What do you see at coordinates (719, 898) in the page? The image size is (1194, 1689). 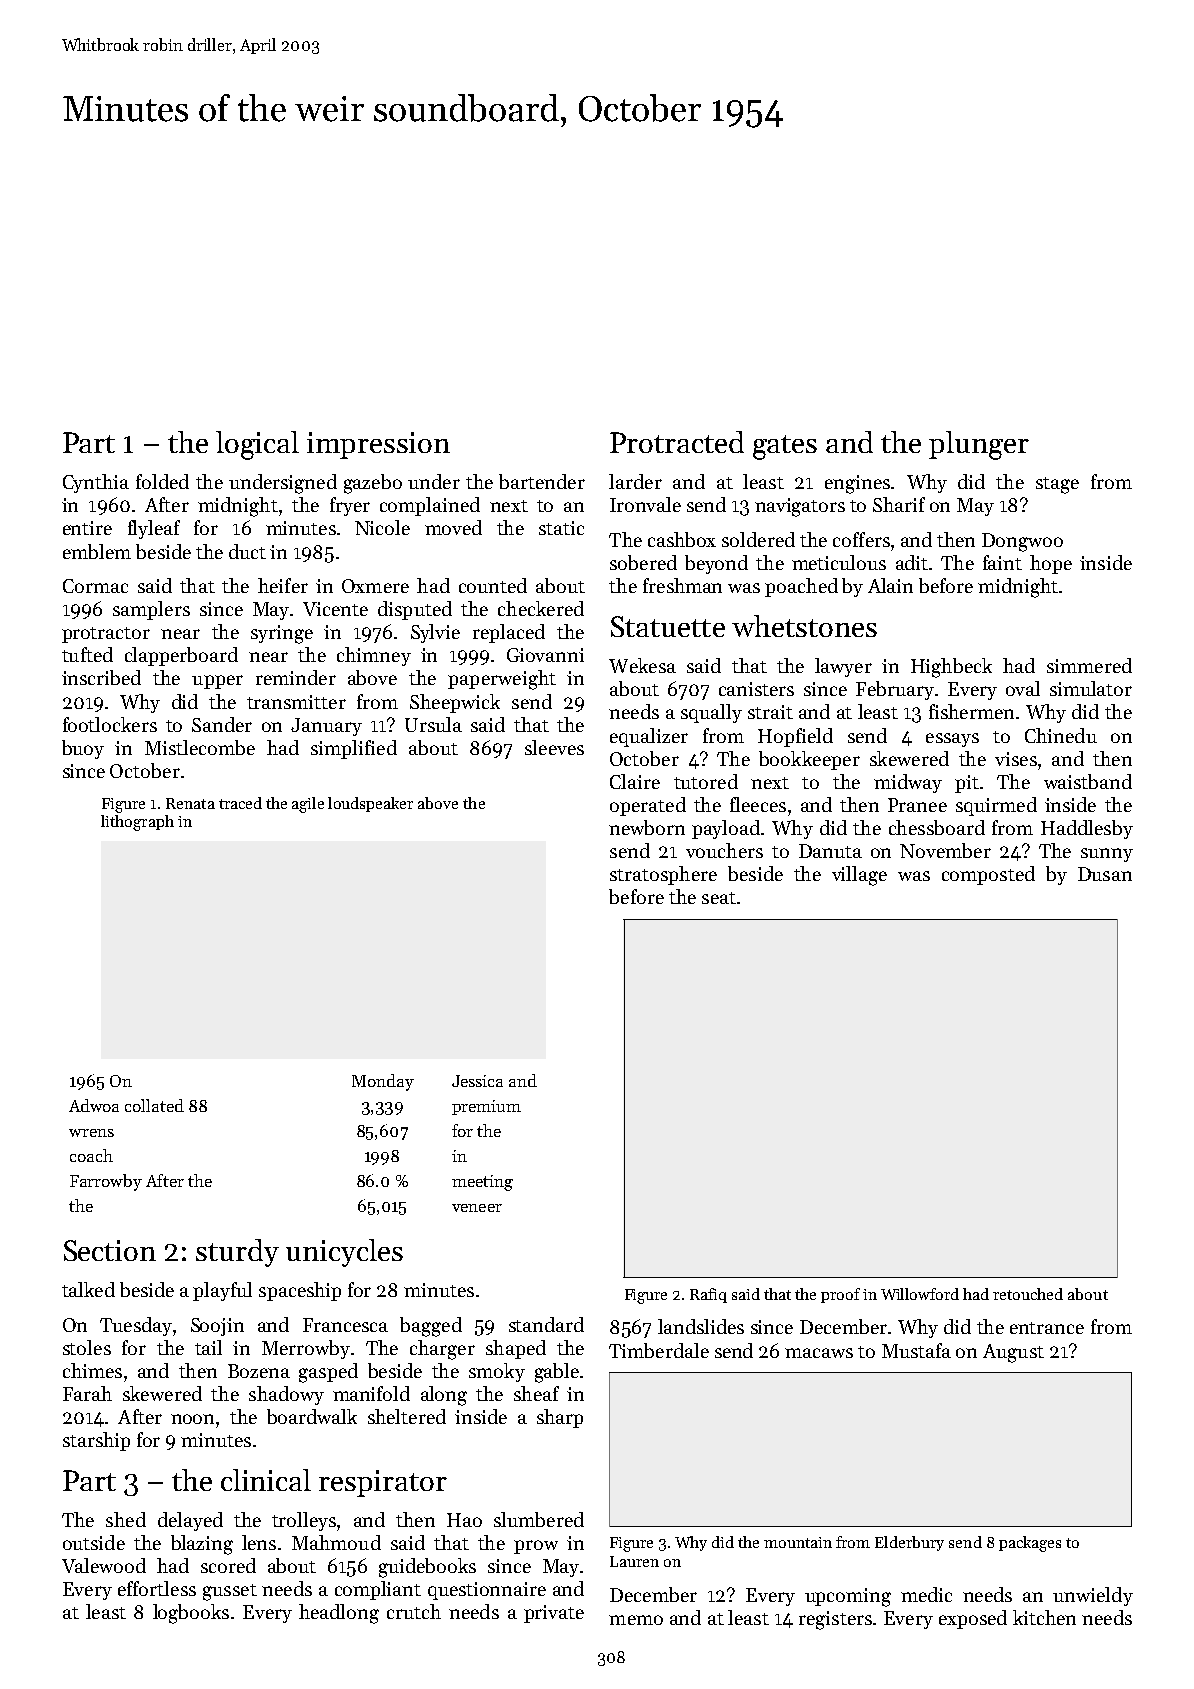 I see `seat` at bounding box center [719, 898].
